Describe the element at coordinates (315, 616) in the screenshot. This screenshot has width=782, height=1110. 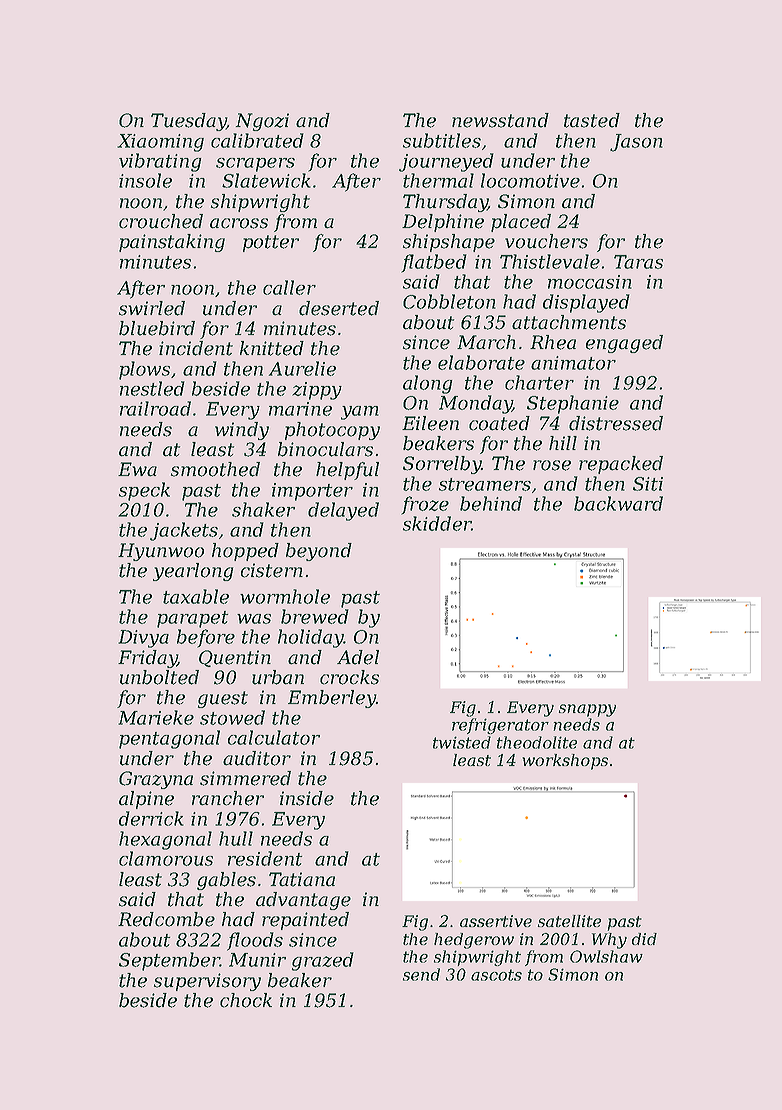
I see `brewed` at that location.
